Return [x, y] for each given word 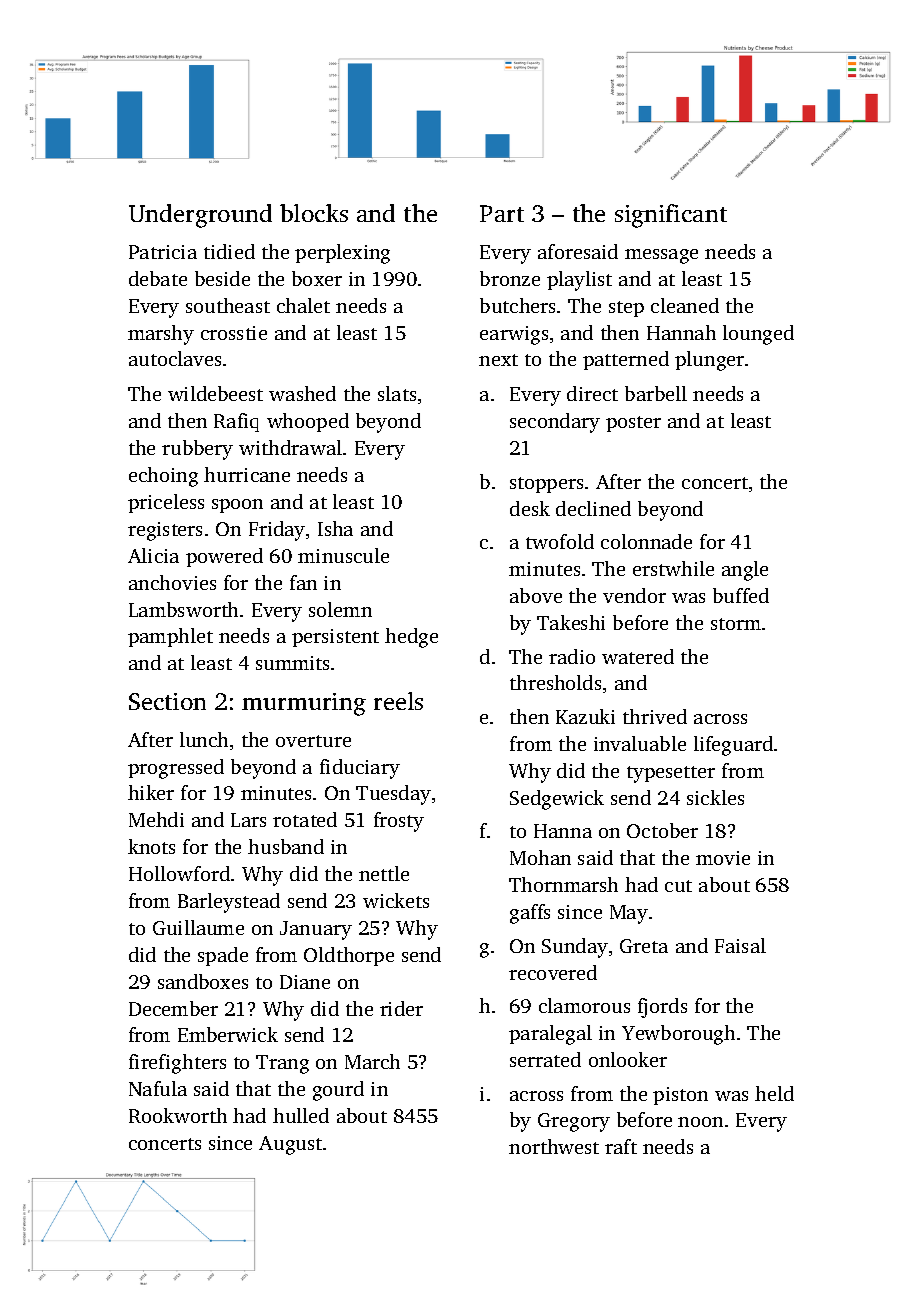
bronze [510, 278]
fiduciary [360, 769]
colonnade [646, 541]
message [661, 256]
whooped [308, 422]
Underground [200, 216]
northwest [554, 1146]
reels [398, 701]
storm [736, 624]
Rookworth [178, 1115]
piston [680, 1096]
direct [592, 393]
